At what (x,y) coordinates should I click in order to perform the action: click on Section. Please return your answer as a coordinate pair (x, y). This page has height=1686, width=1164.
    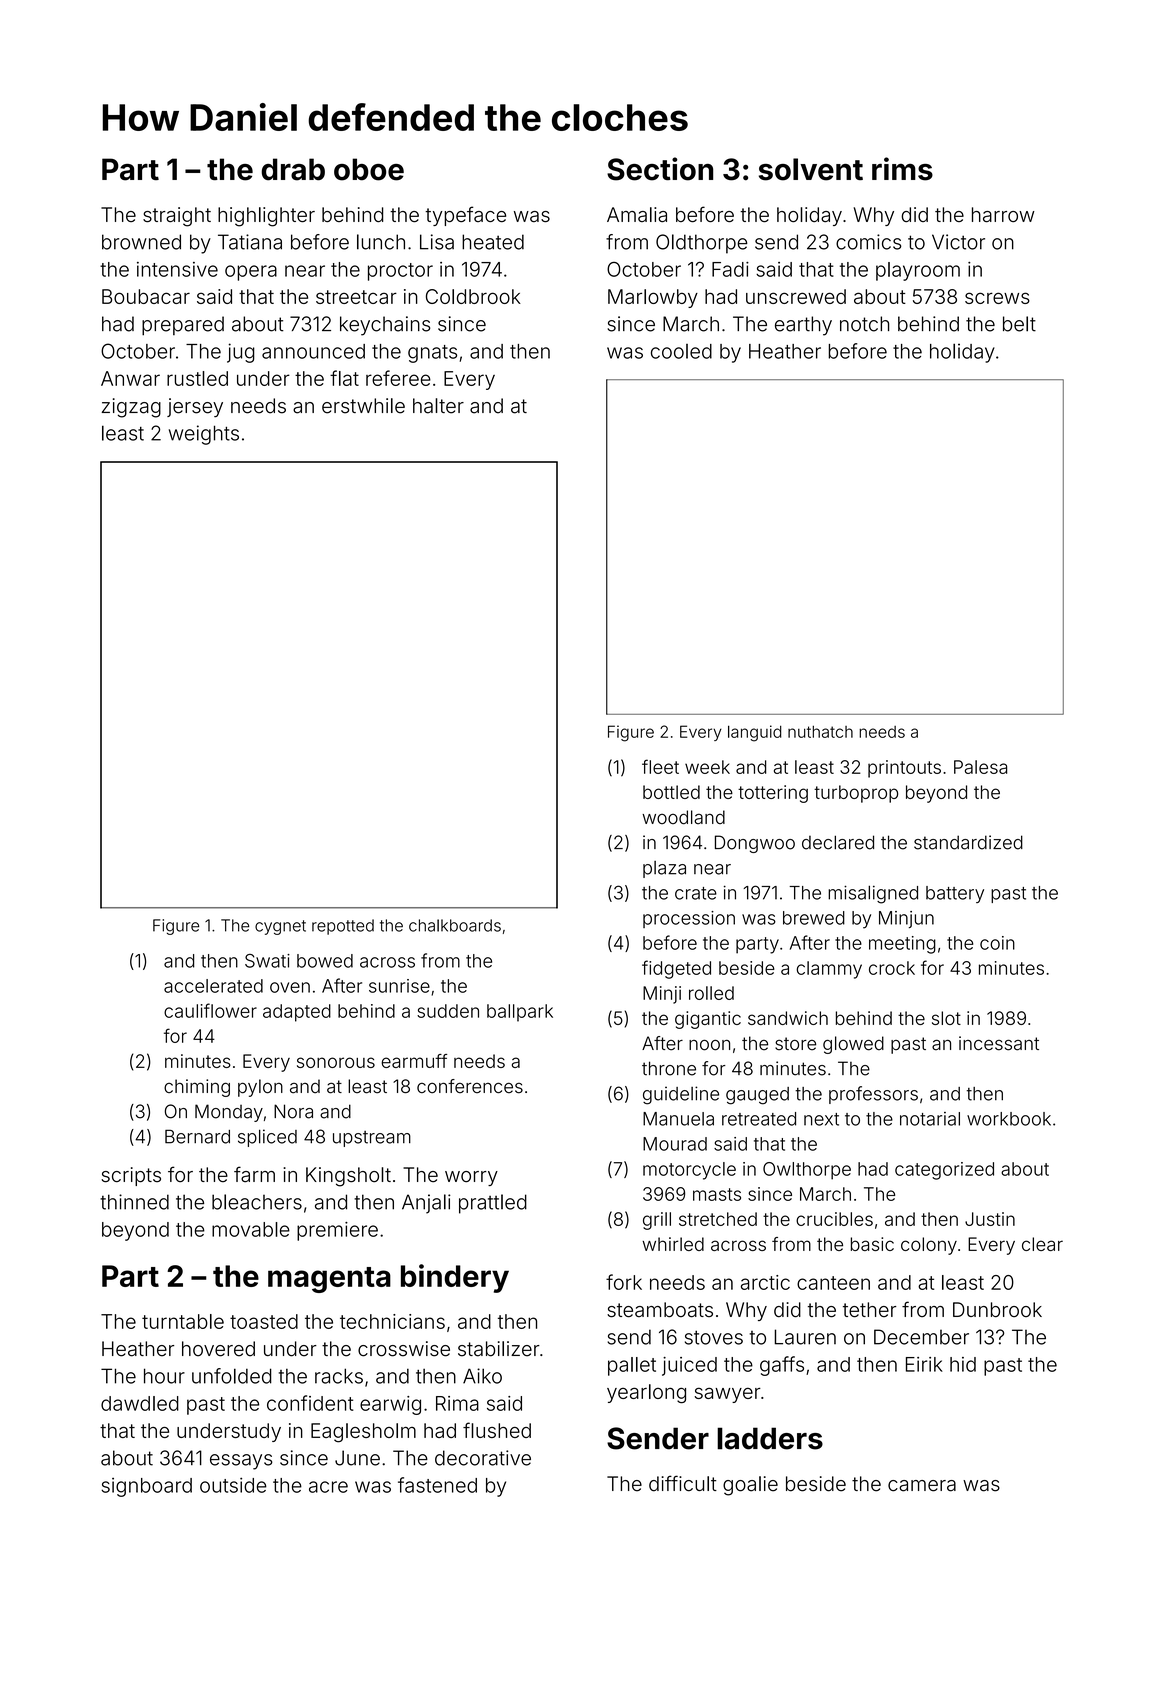
    Looking at the image, I should click on (660, 169).
